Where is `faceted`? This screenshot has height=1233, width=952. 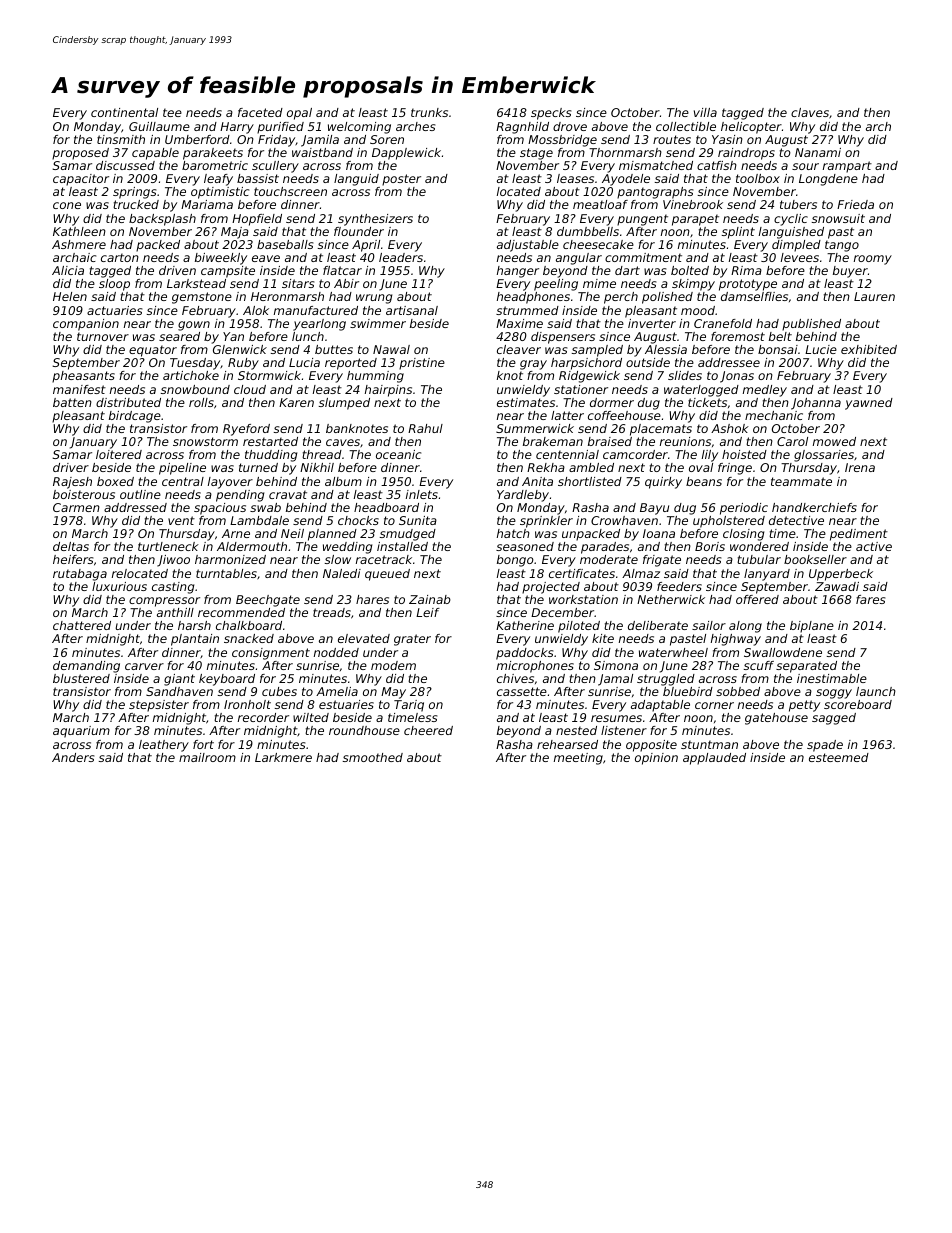 faceted is located at coordinates (260, 112).
